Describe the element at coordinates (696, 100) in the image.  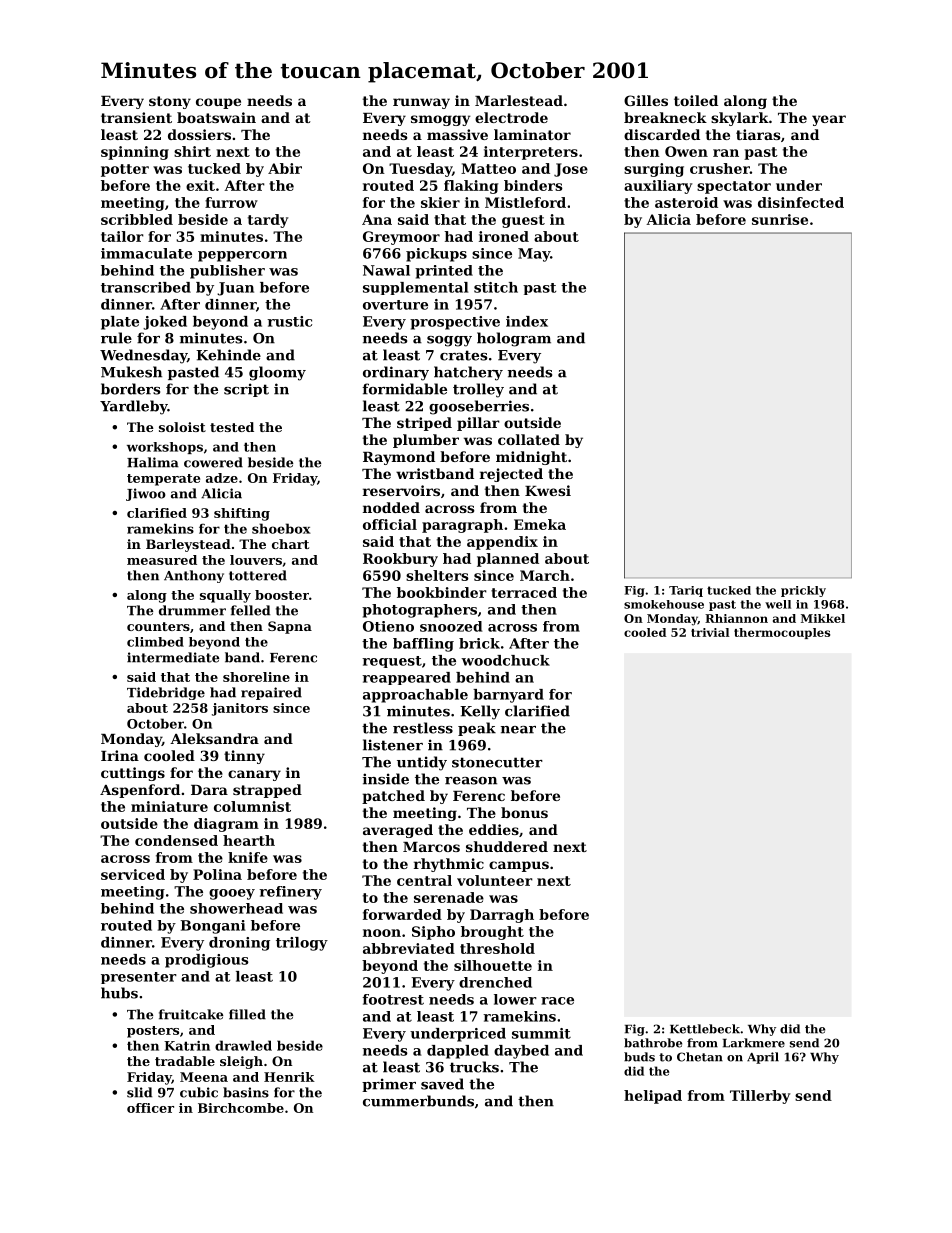
I see `toiled` at that location.
